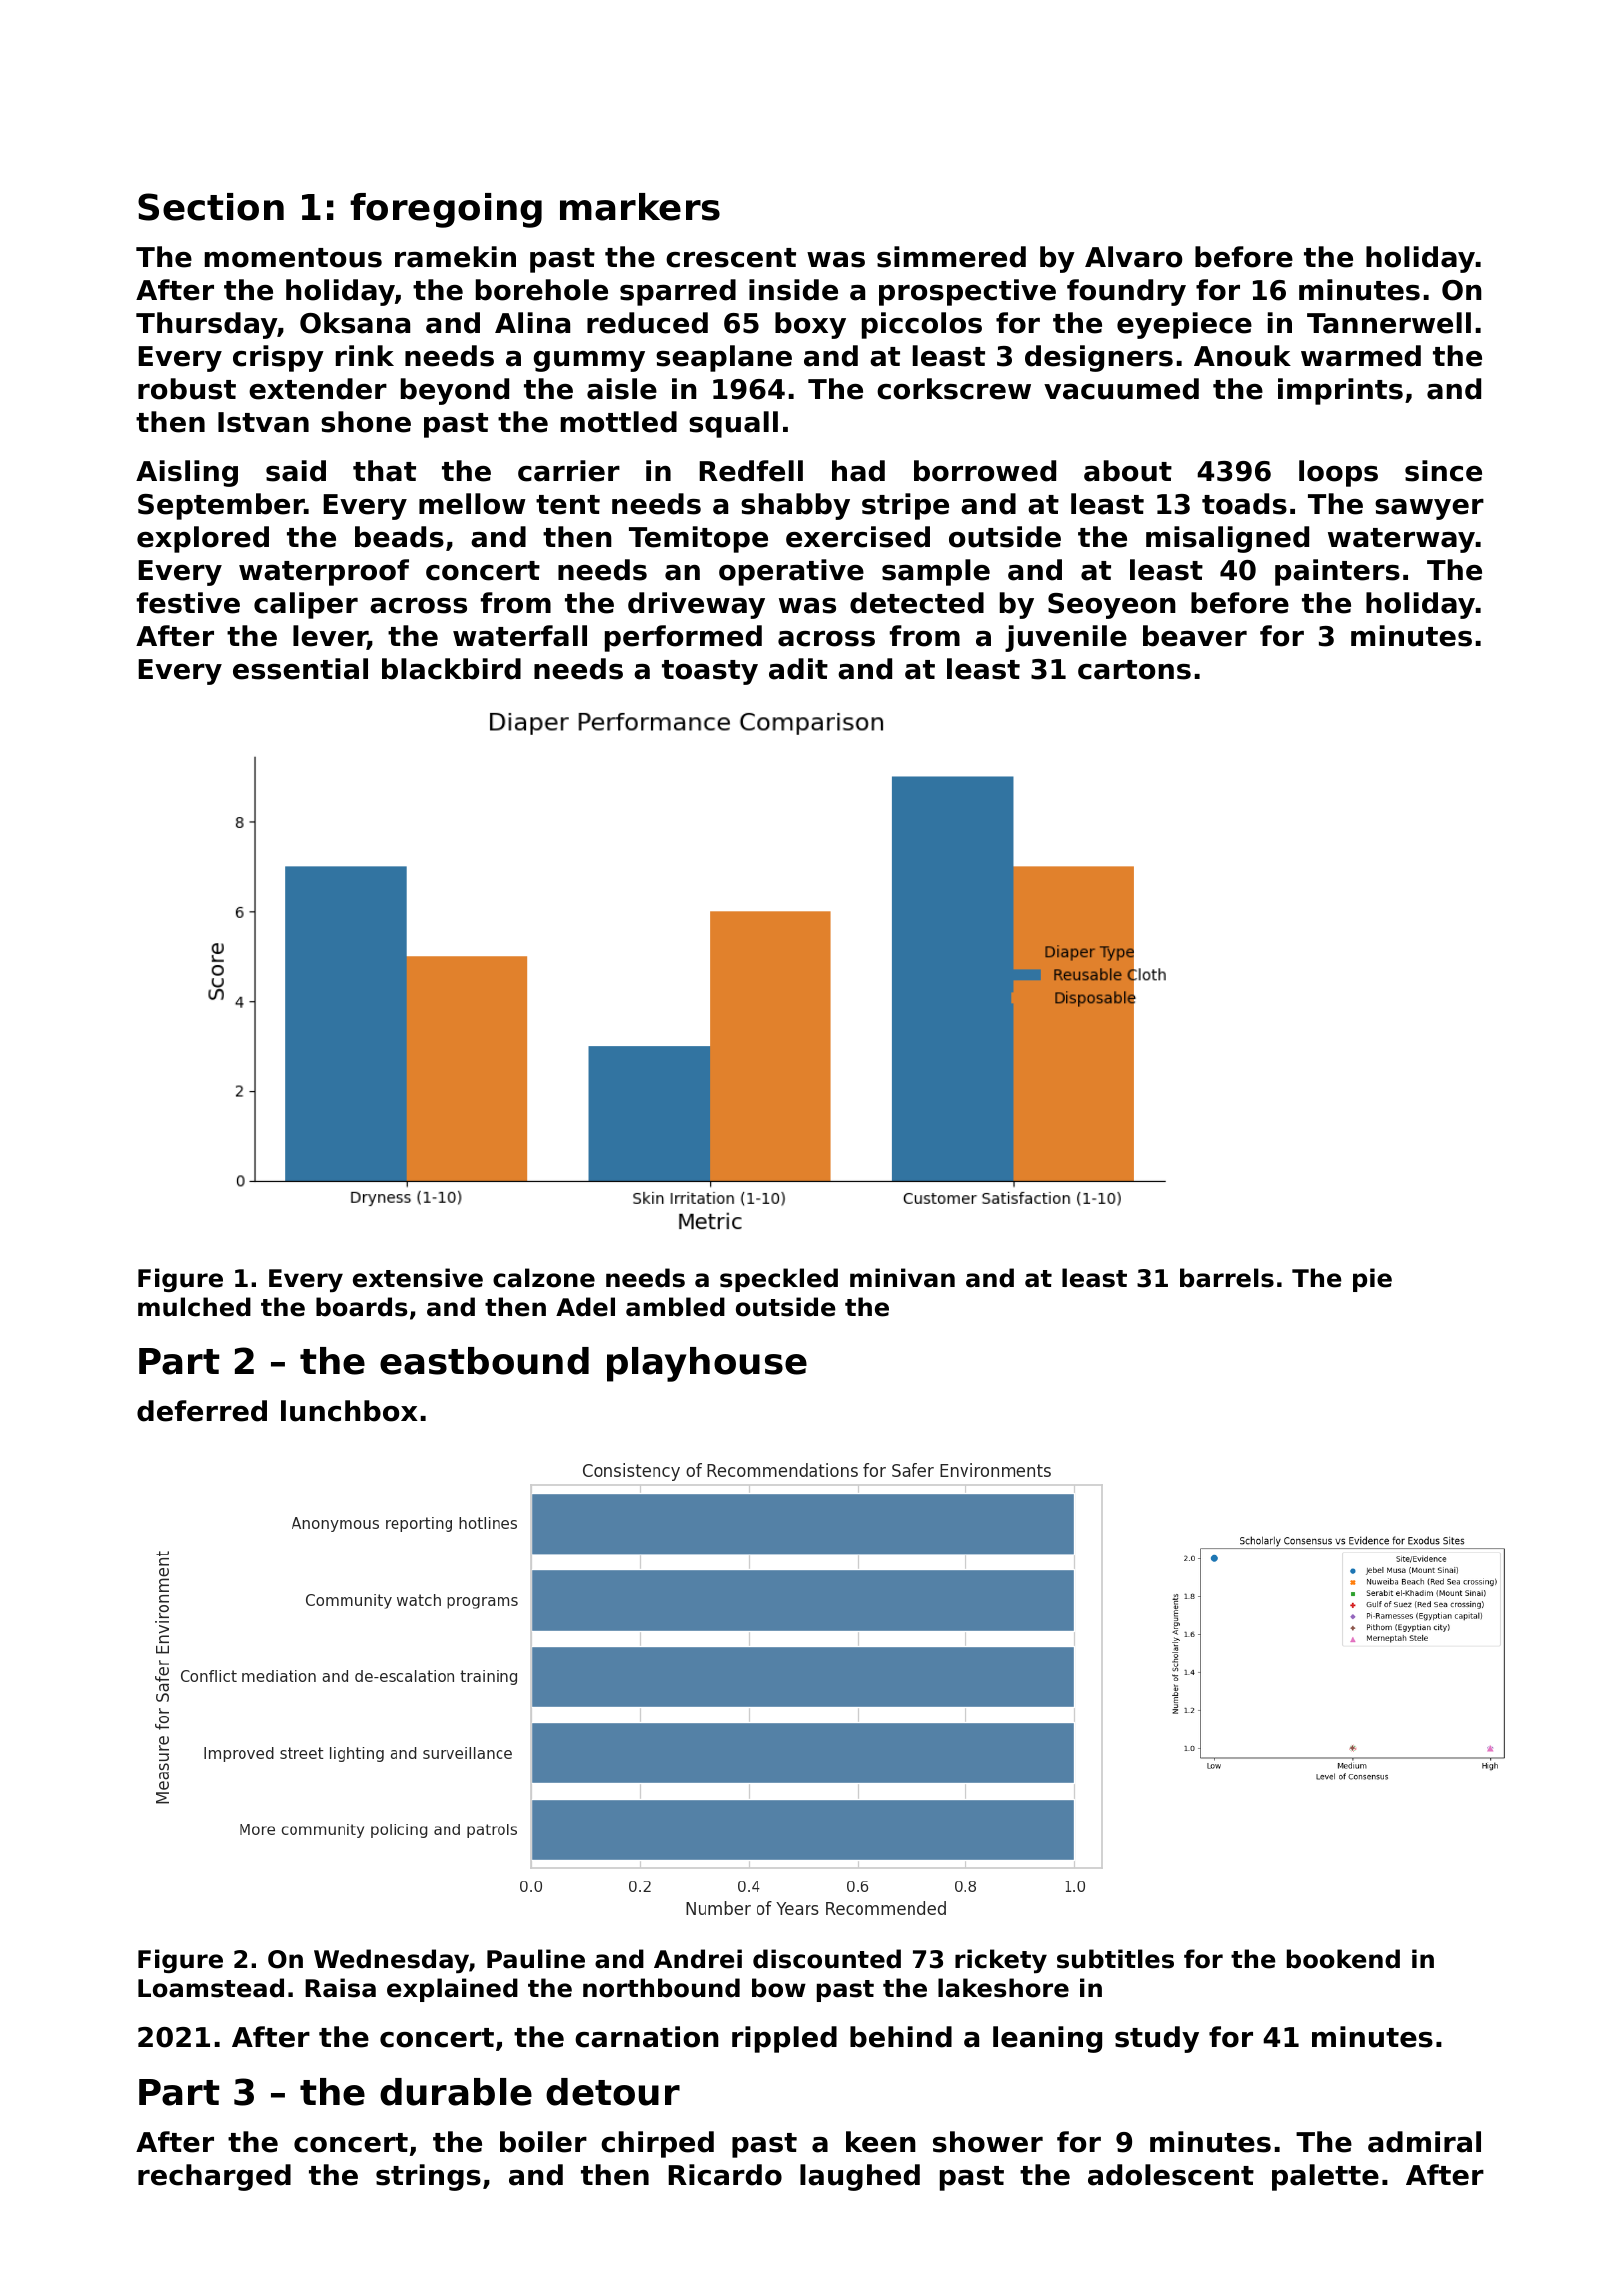 The width and height of the page is (1620, 2292). Describe the element at coordinates (657, 2144) in the page. I see `chirped` at that location.
